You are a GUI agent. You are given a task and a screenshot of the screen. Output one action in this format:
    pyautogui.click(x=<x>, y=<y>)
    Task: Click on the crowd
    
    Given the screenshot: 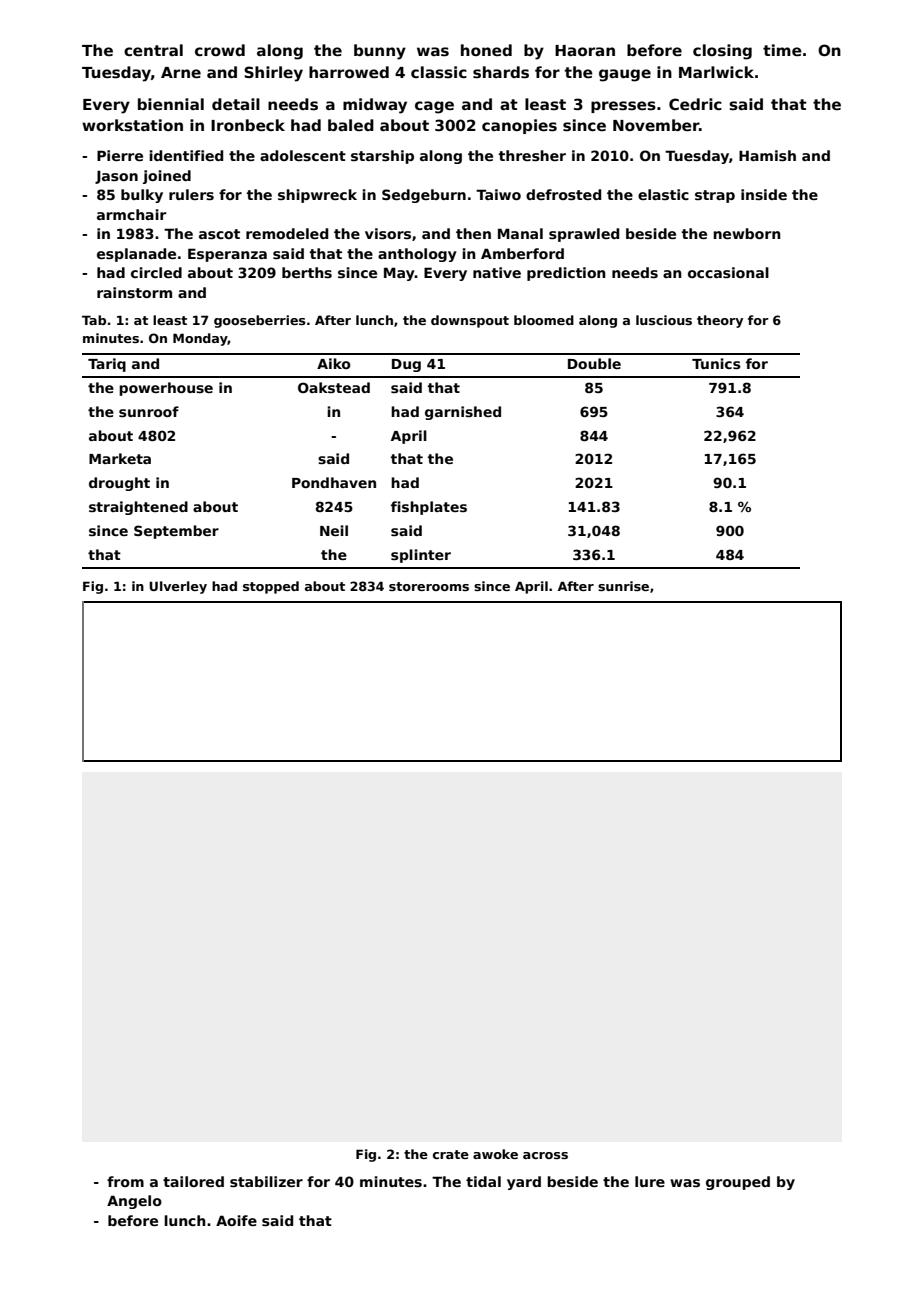 What is the action you would take?
    pyautogui.click(x=220, y=50)
